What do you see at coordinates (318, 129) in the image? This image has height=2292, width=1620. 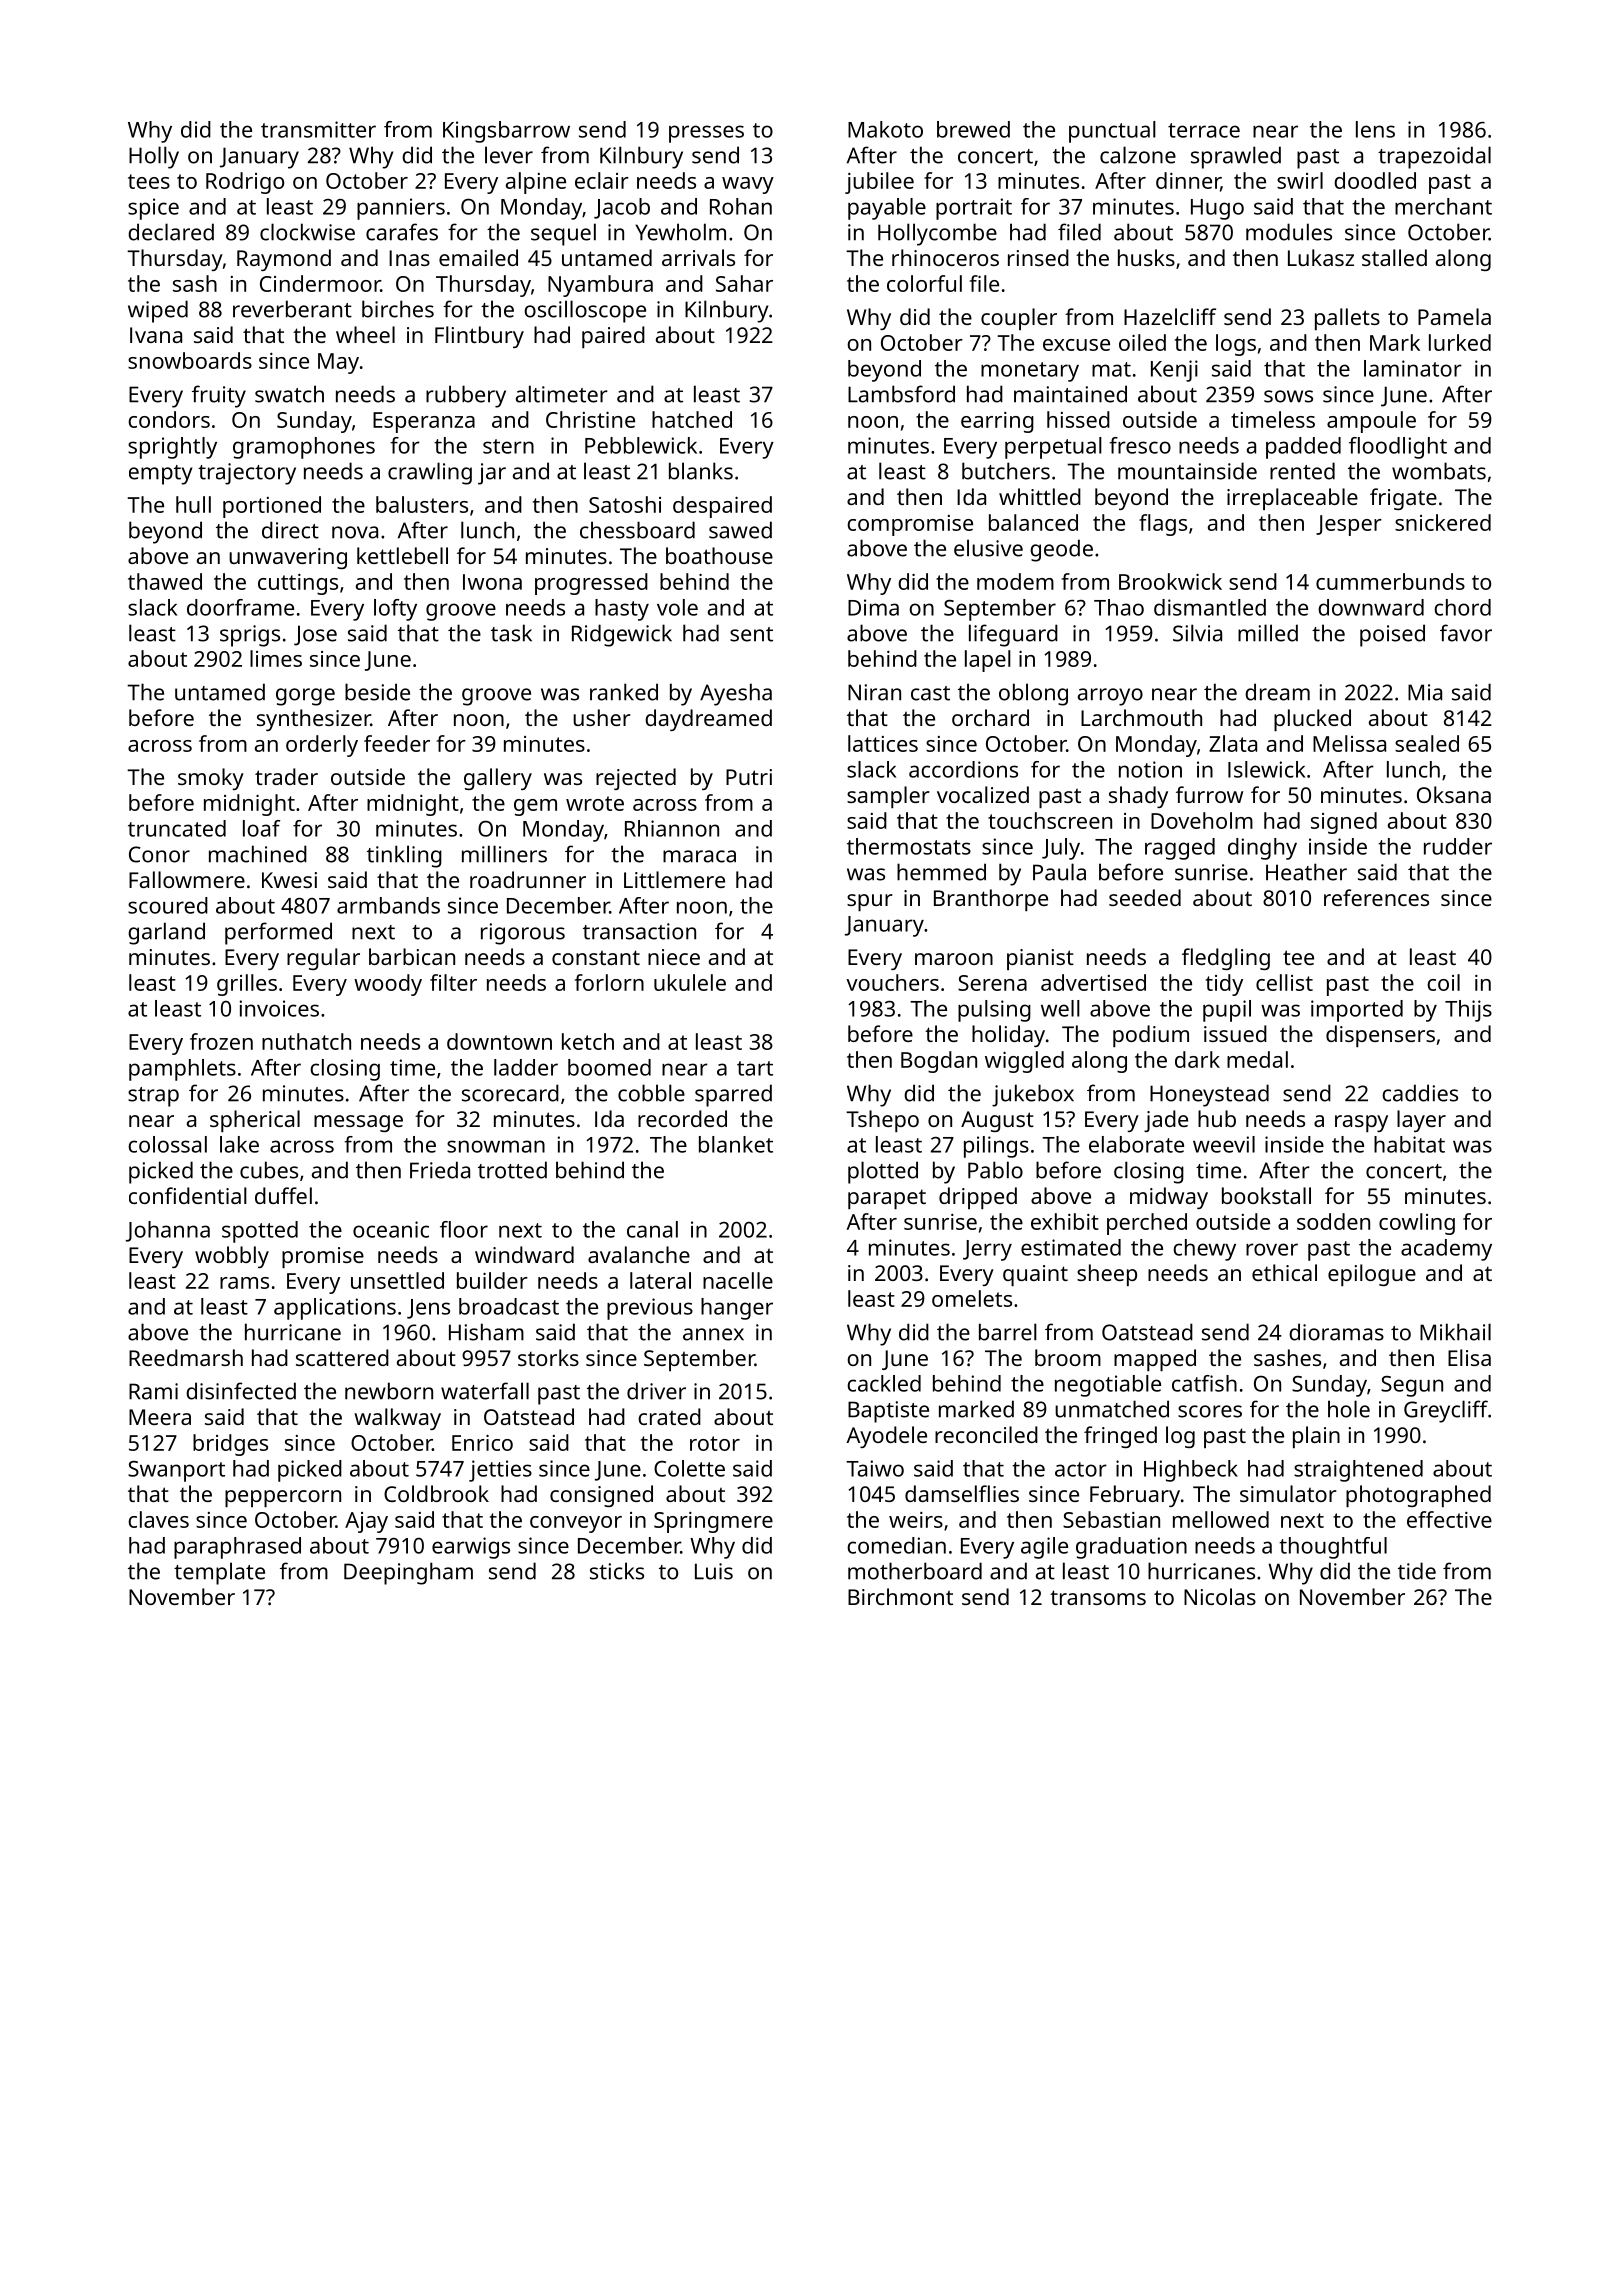 I see `transmitter` at bounding box center [318, 129].
